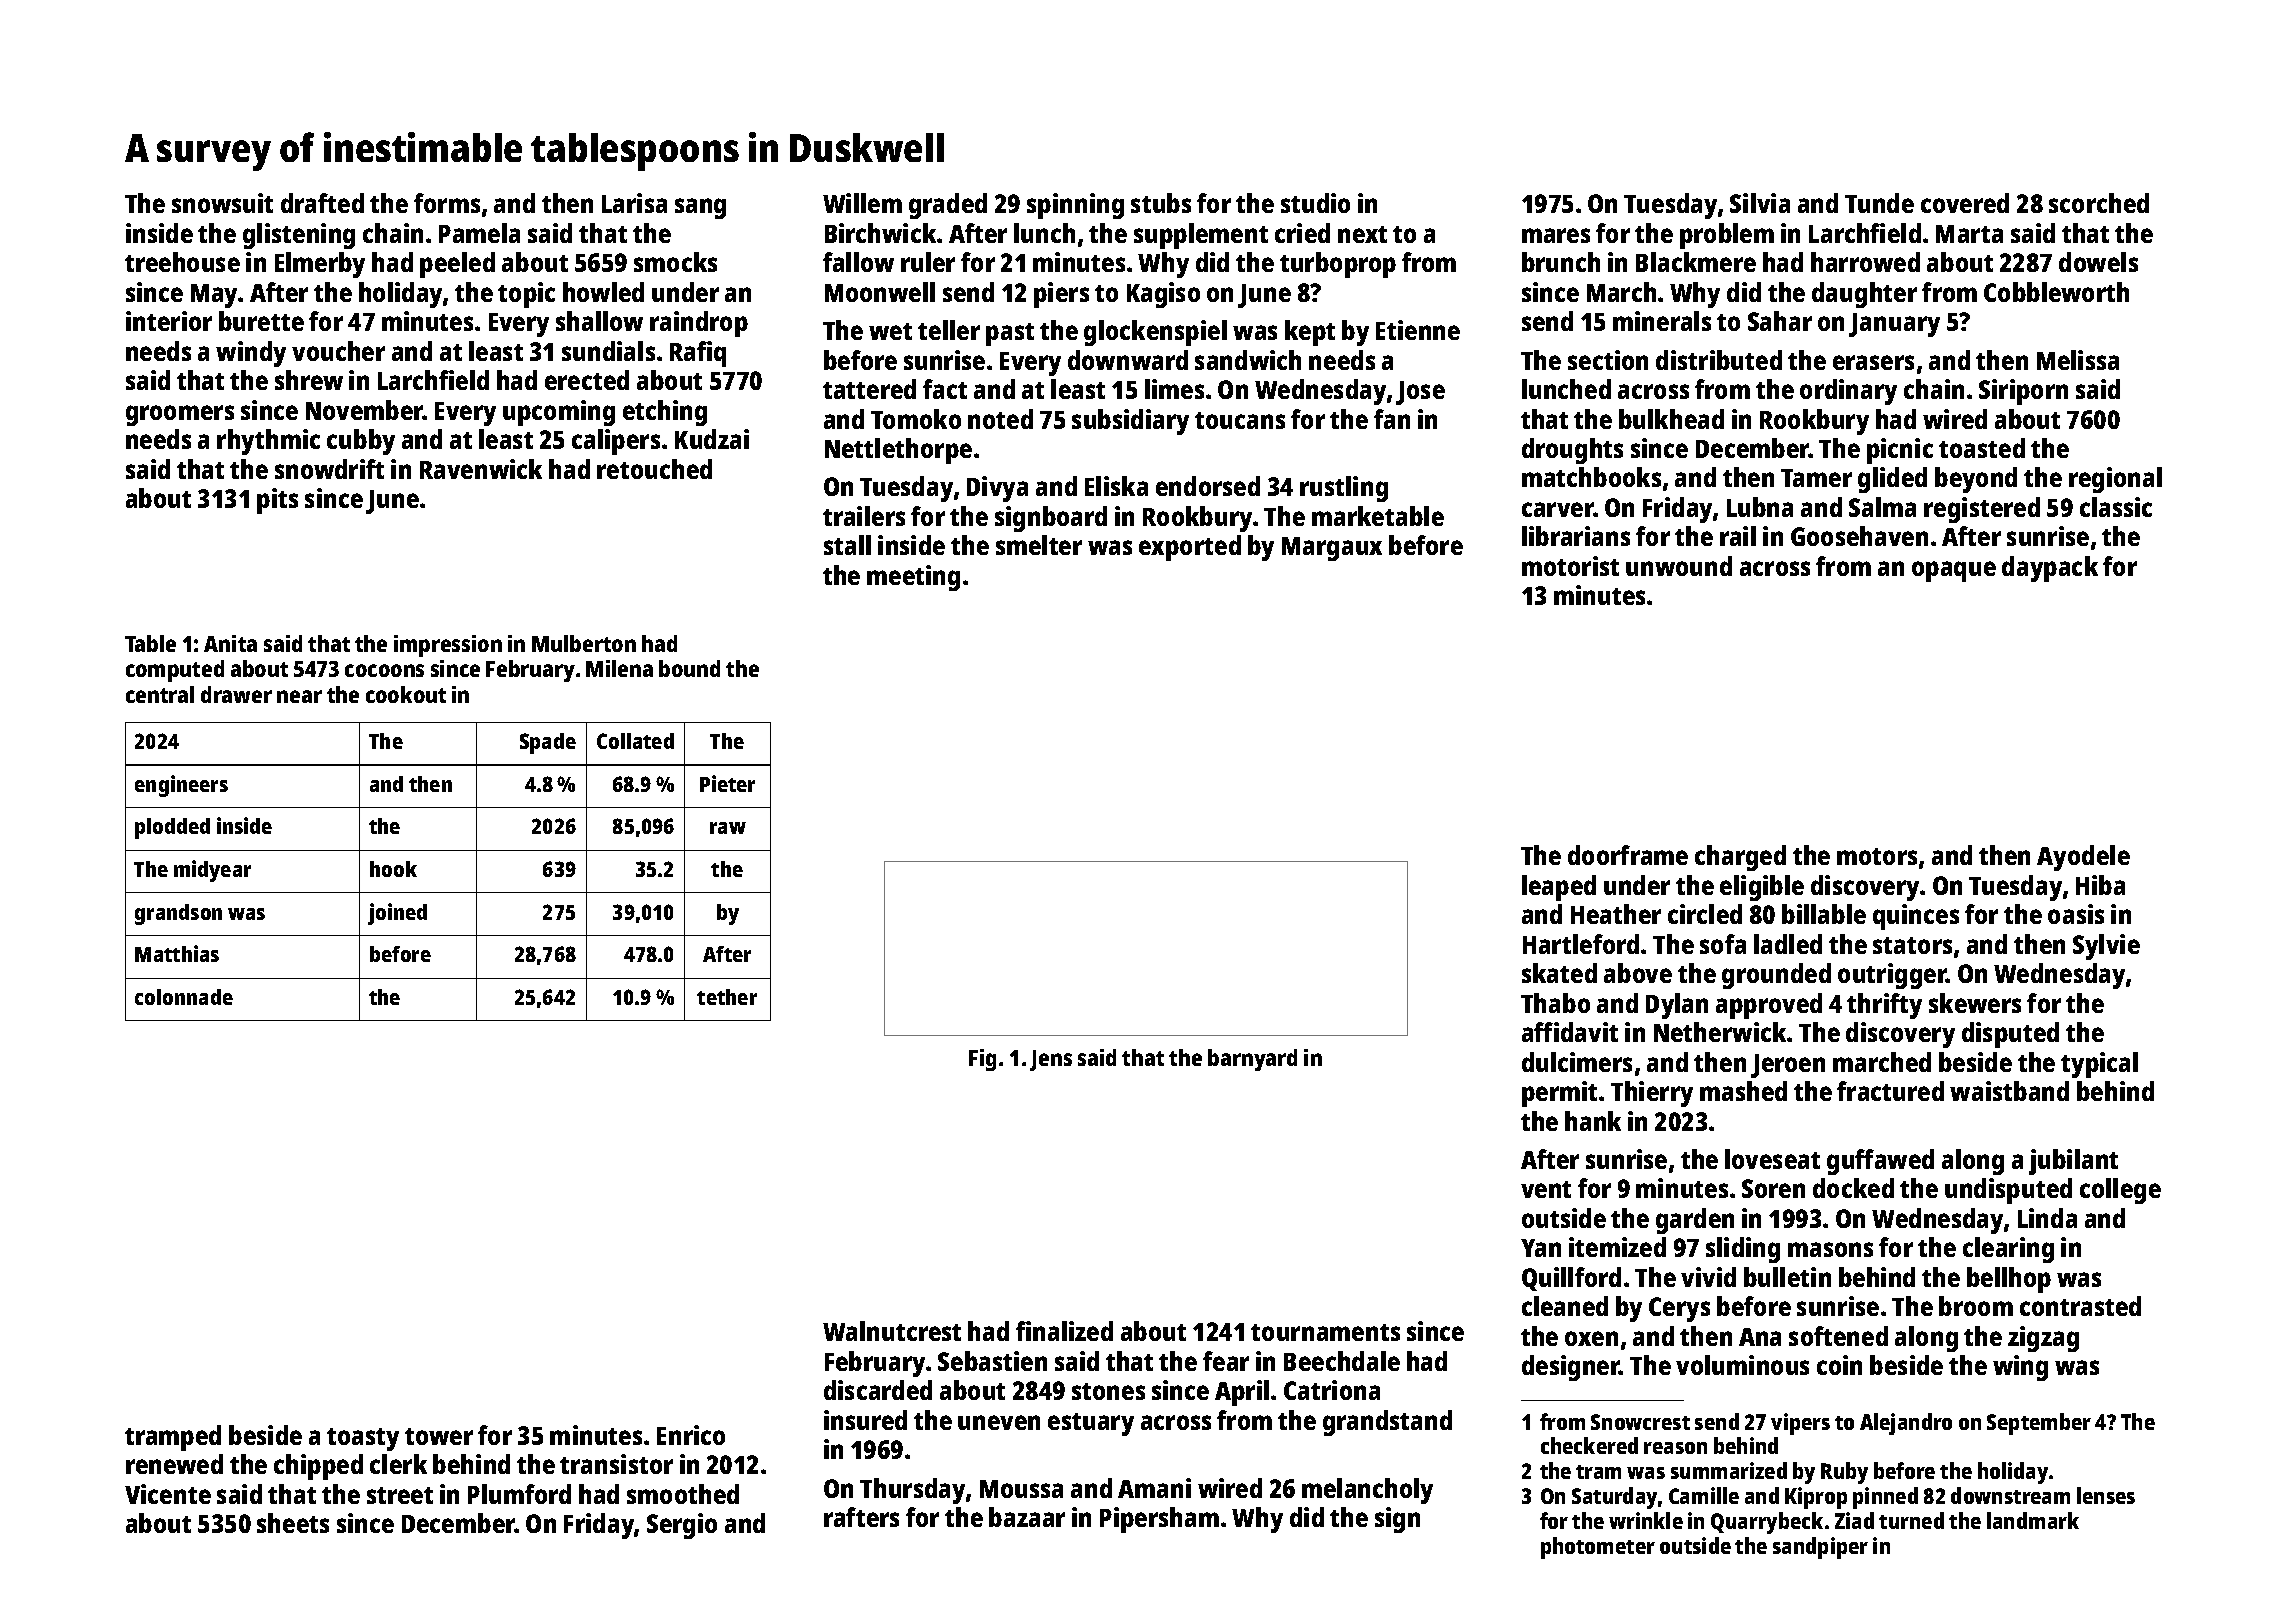 The height and width of the screenshot is (1620, 2292). What do you see at coordinates (1546, 1189) in the screenshot?
I see `vent` at bounding box center [1546, 1189].
